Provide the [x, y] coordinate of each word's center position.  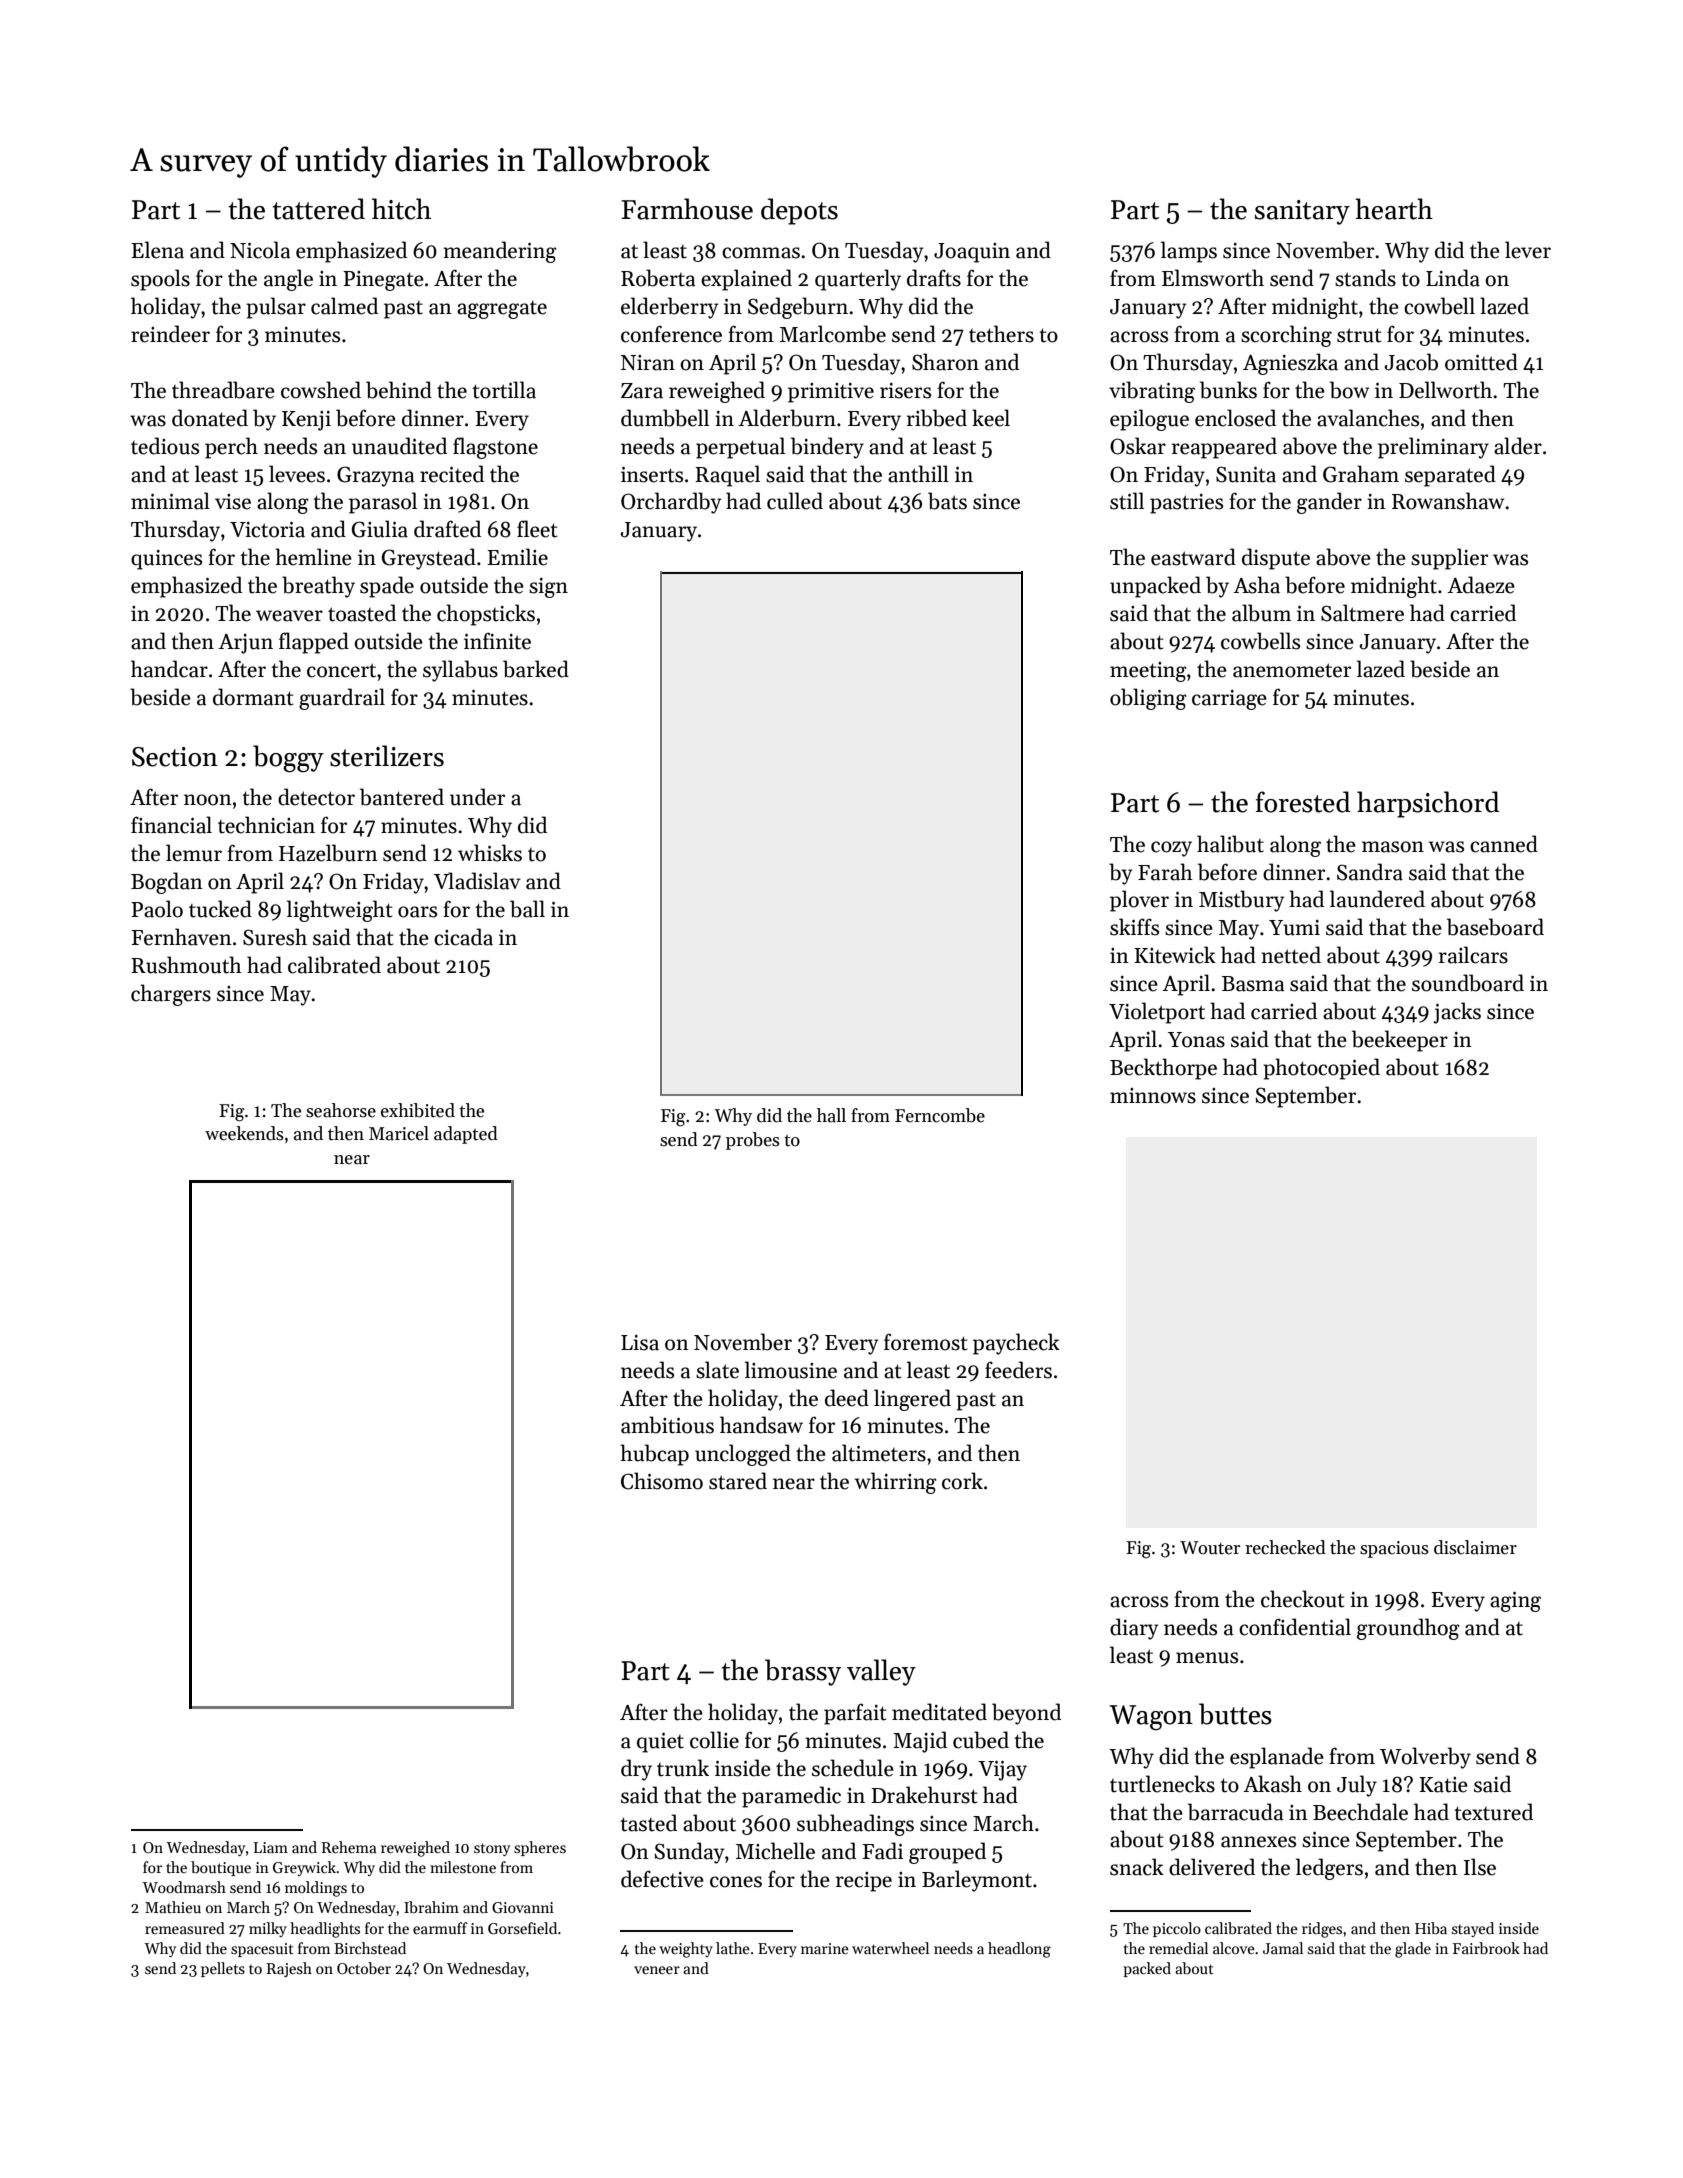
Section [175, 757]
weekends [244, 1133]
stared [738, 1481]
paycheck [1016, 1344]
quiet [660, 1743]
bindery [827, 448]
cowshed [321, 390]
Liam [271, 1847]
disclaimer [1475, 1547]
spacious [1394, 1549]
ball [527, 909]
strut [1359, 335]
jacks [1457, 1013]
